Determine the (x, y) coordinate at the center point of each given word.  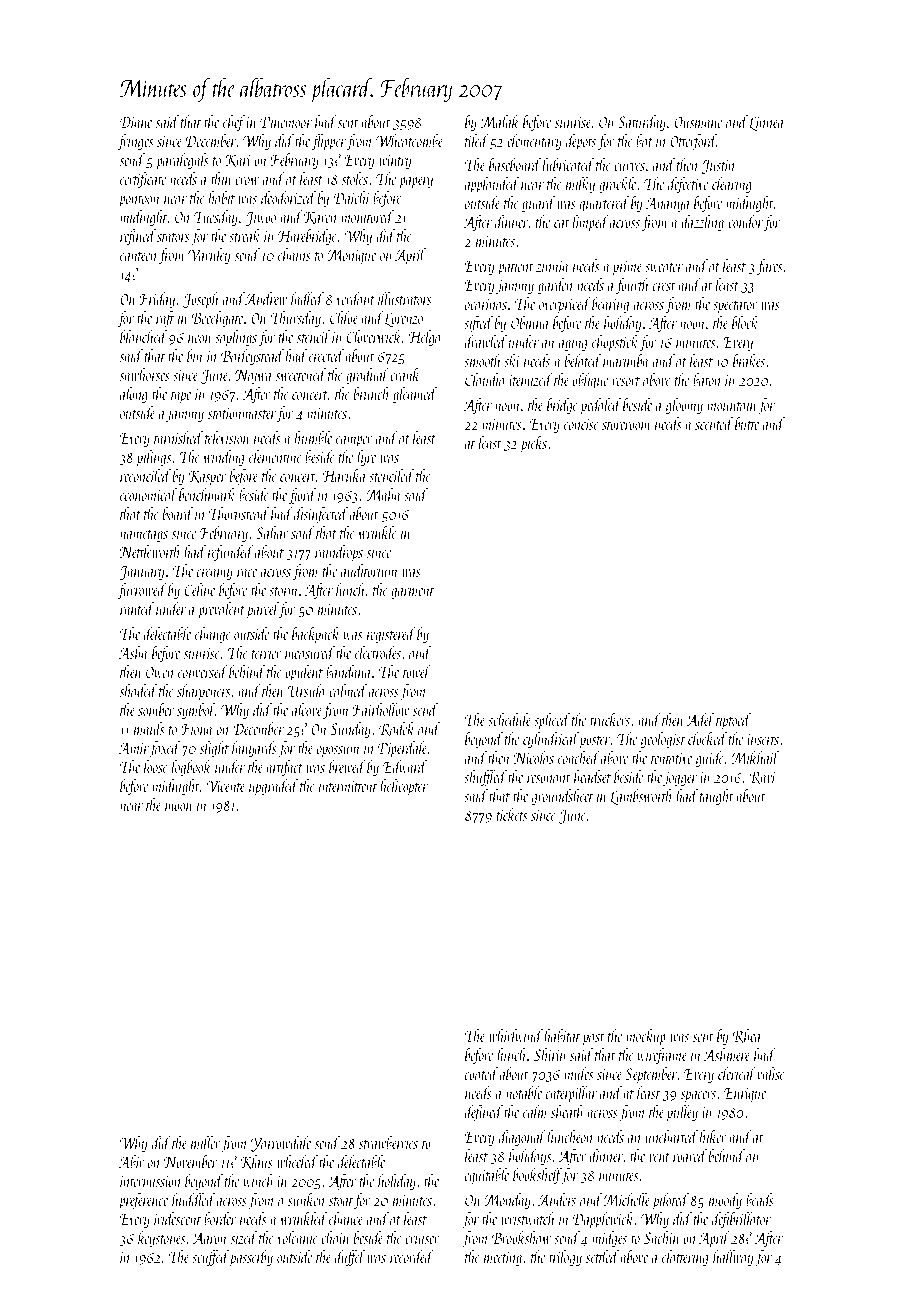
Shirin (550, 1054)
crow (247, 181)
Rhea (746, 1036)
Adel (700, 719)
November (191, 1161)
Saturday (642, 123)
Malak (500, 121)
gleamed (415, 395)
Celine (200, 589)
